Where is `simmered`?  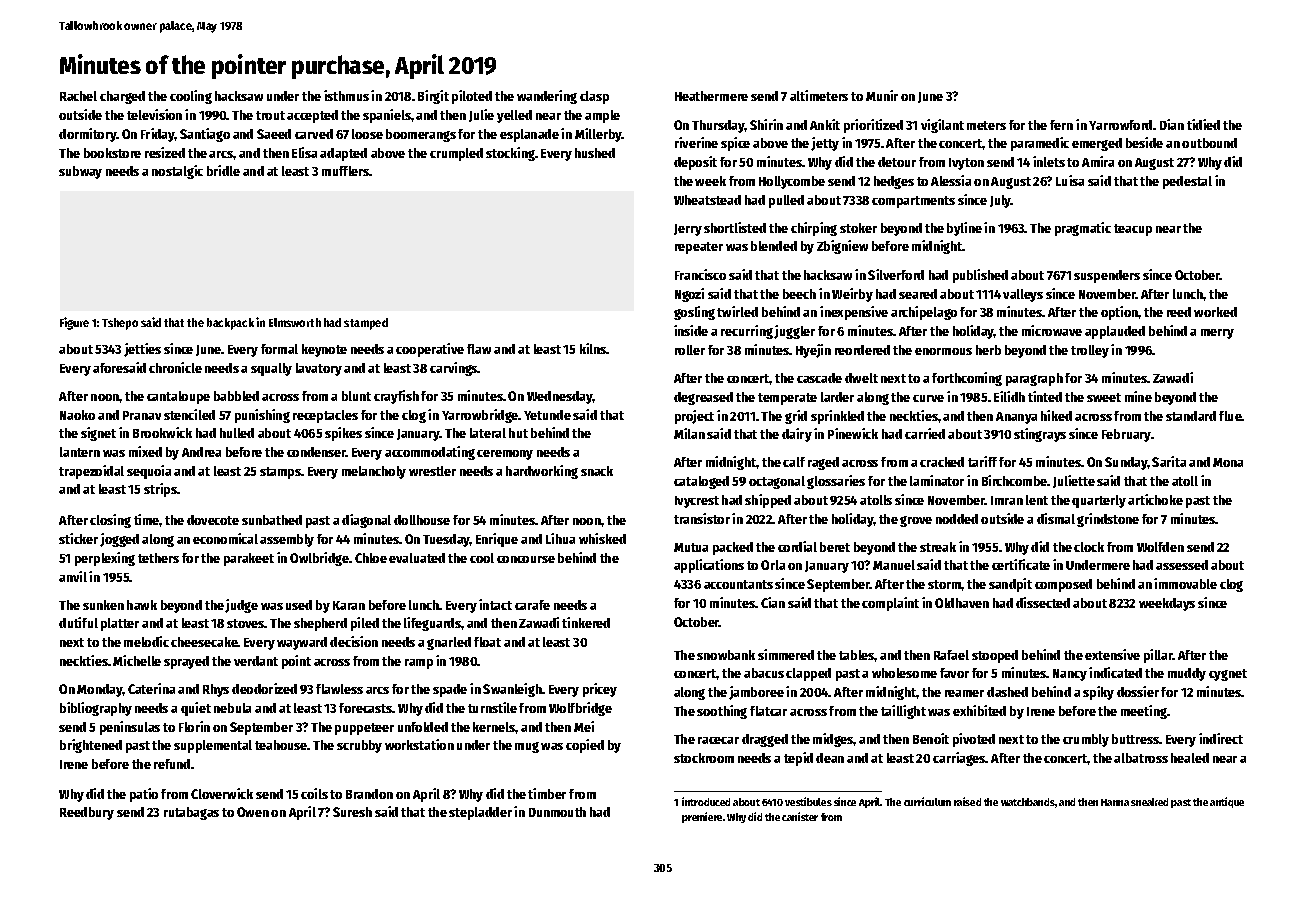
simmered is located at coordinates (786, 654).
